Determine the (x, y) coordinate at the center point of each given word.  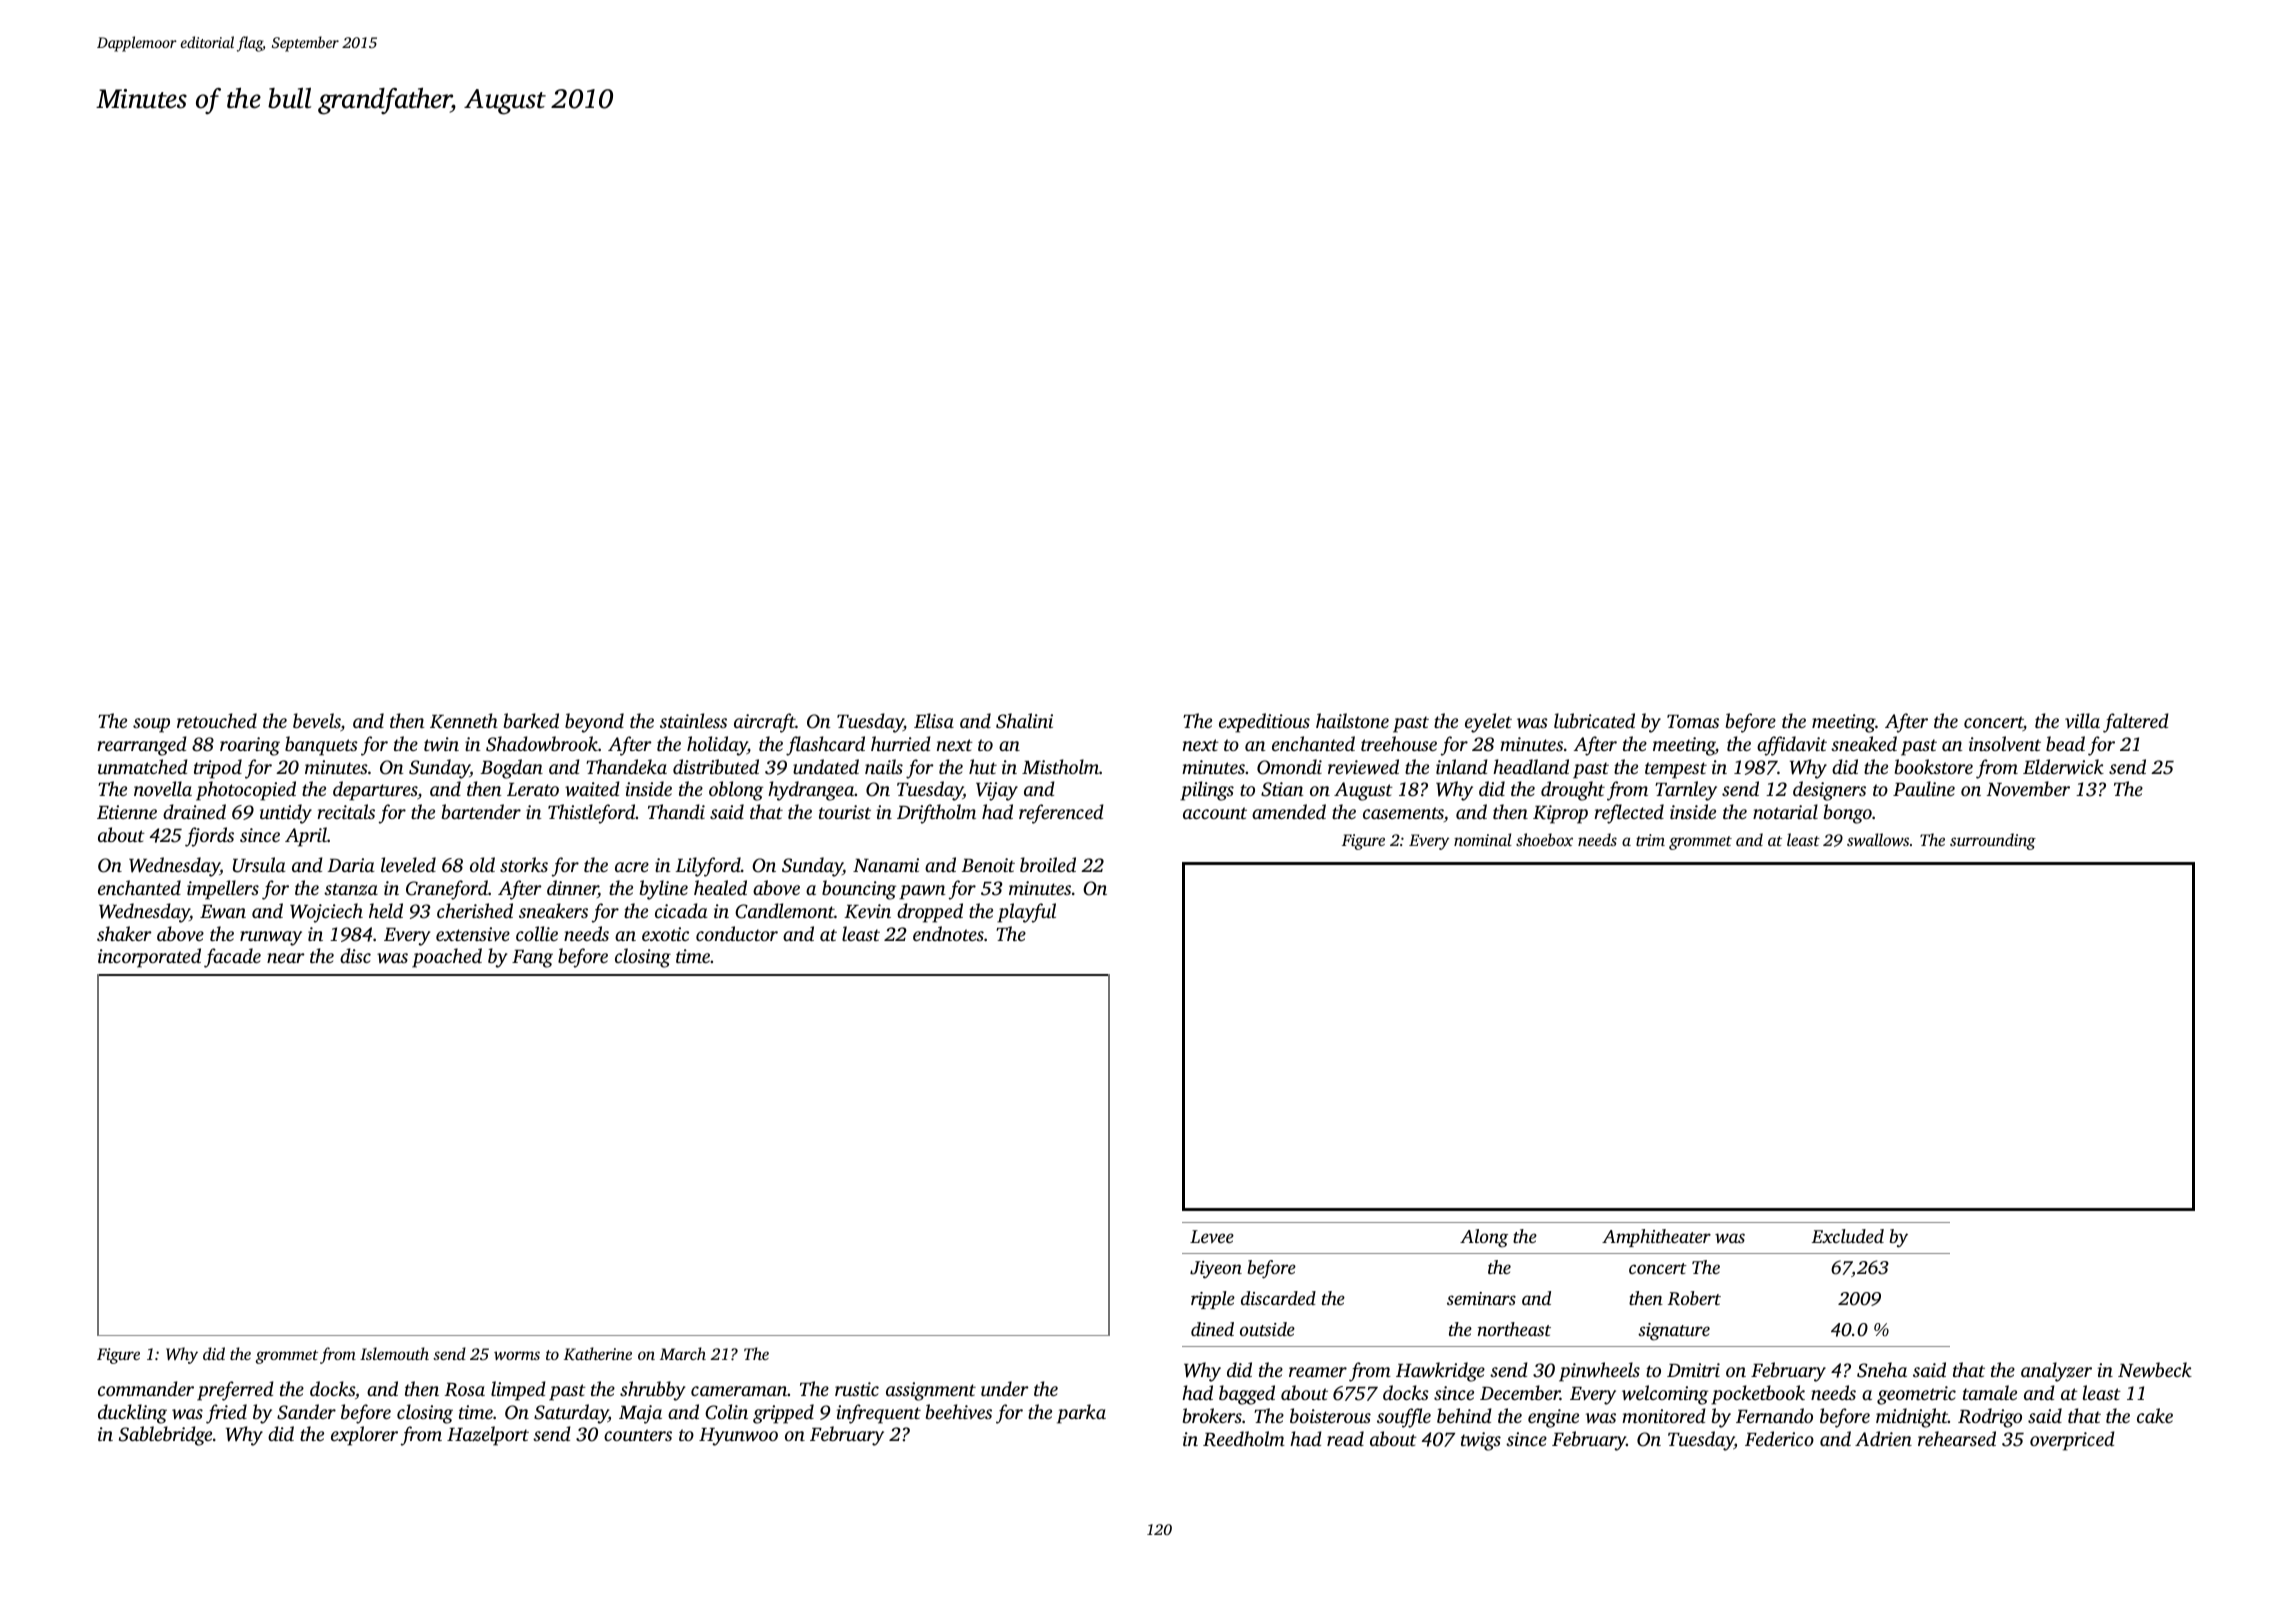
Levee (1212, 1236)
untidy (286, 814)
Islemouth (394, 1353)
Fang (532, 959)
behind (1464, 1415)
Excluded (1848, 1236)
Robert (1694, 1298)
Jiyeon (1216, 1270)
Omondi (1289, 767)
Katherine (598, 1354)
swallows (1878, 839)
